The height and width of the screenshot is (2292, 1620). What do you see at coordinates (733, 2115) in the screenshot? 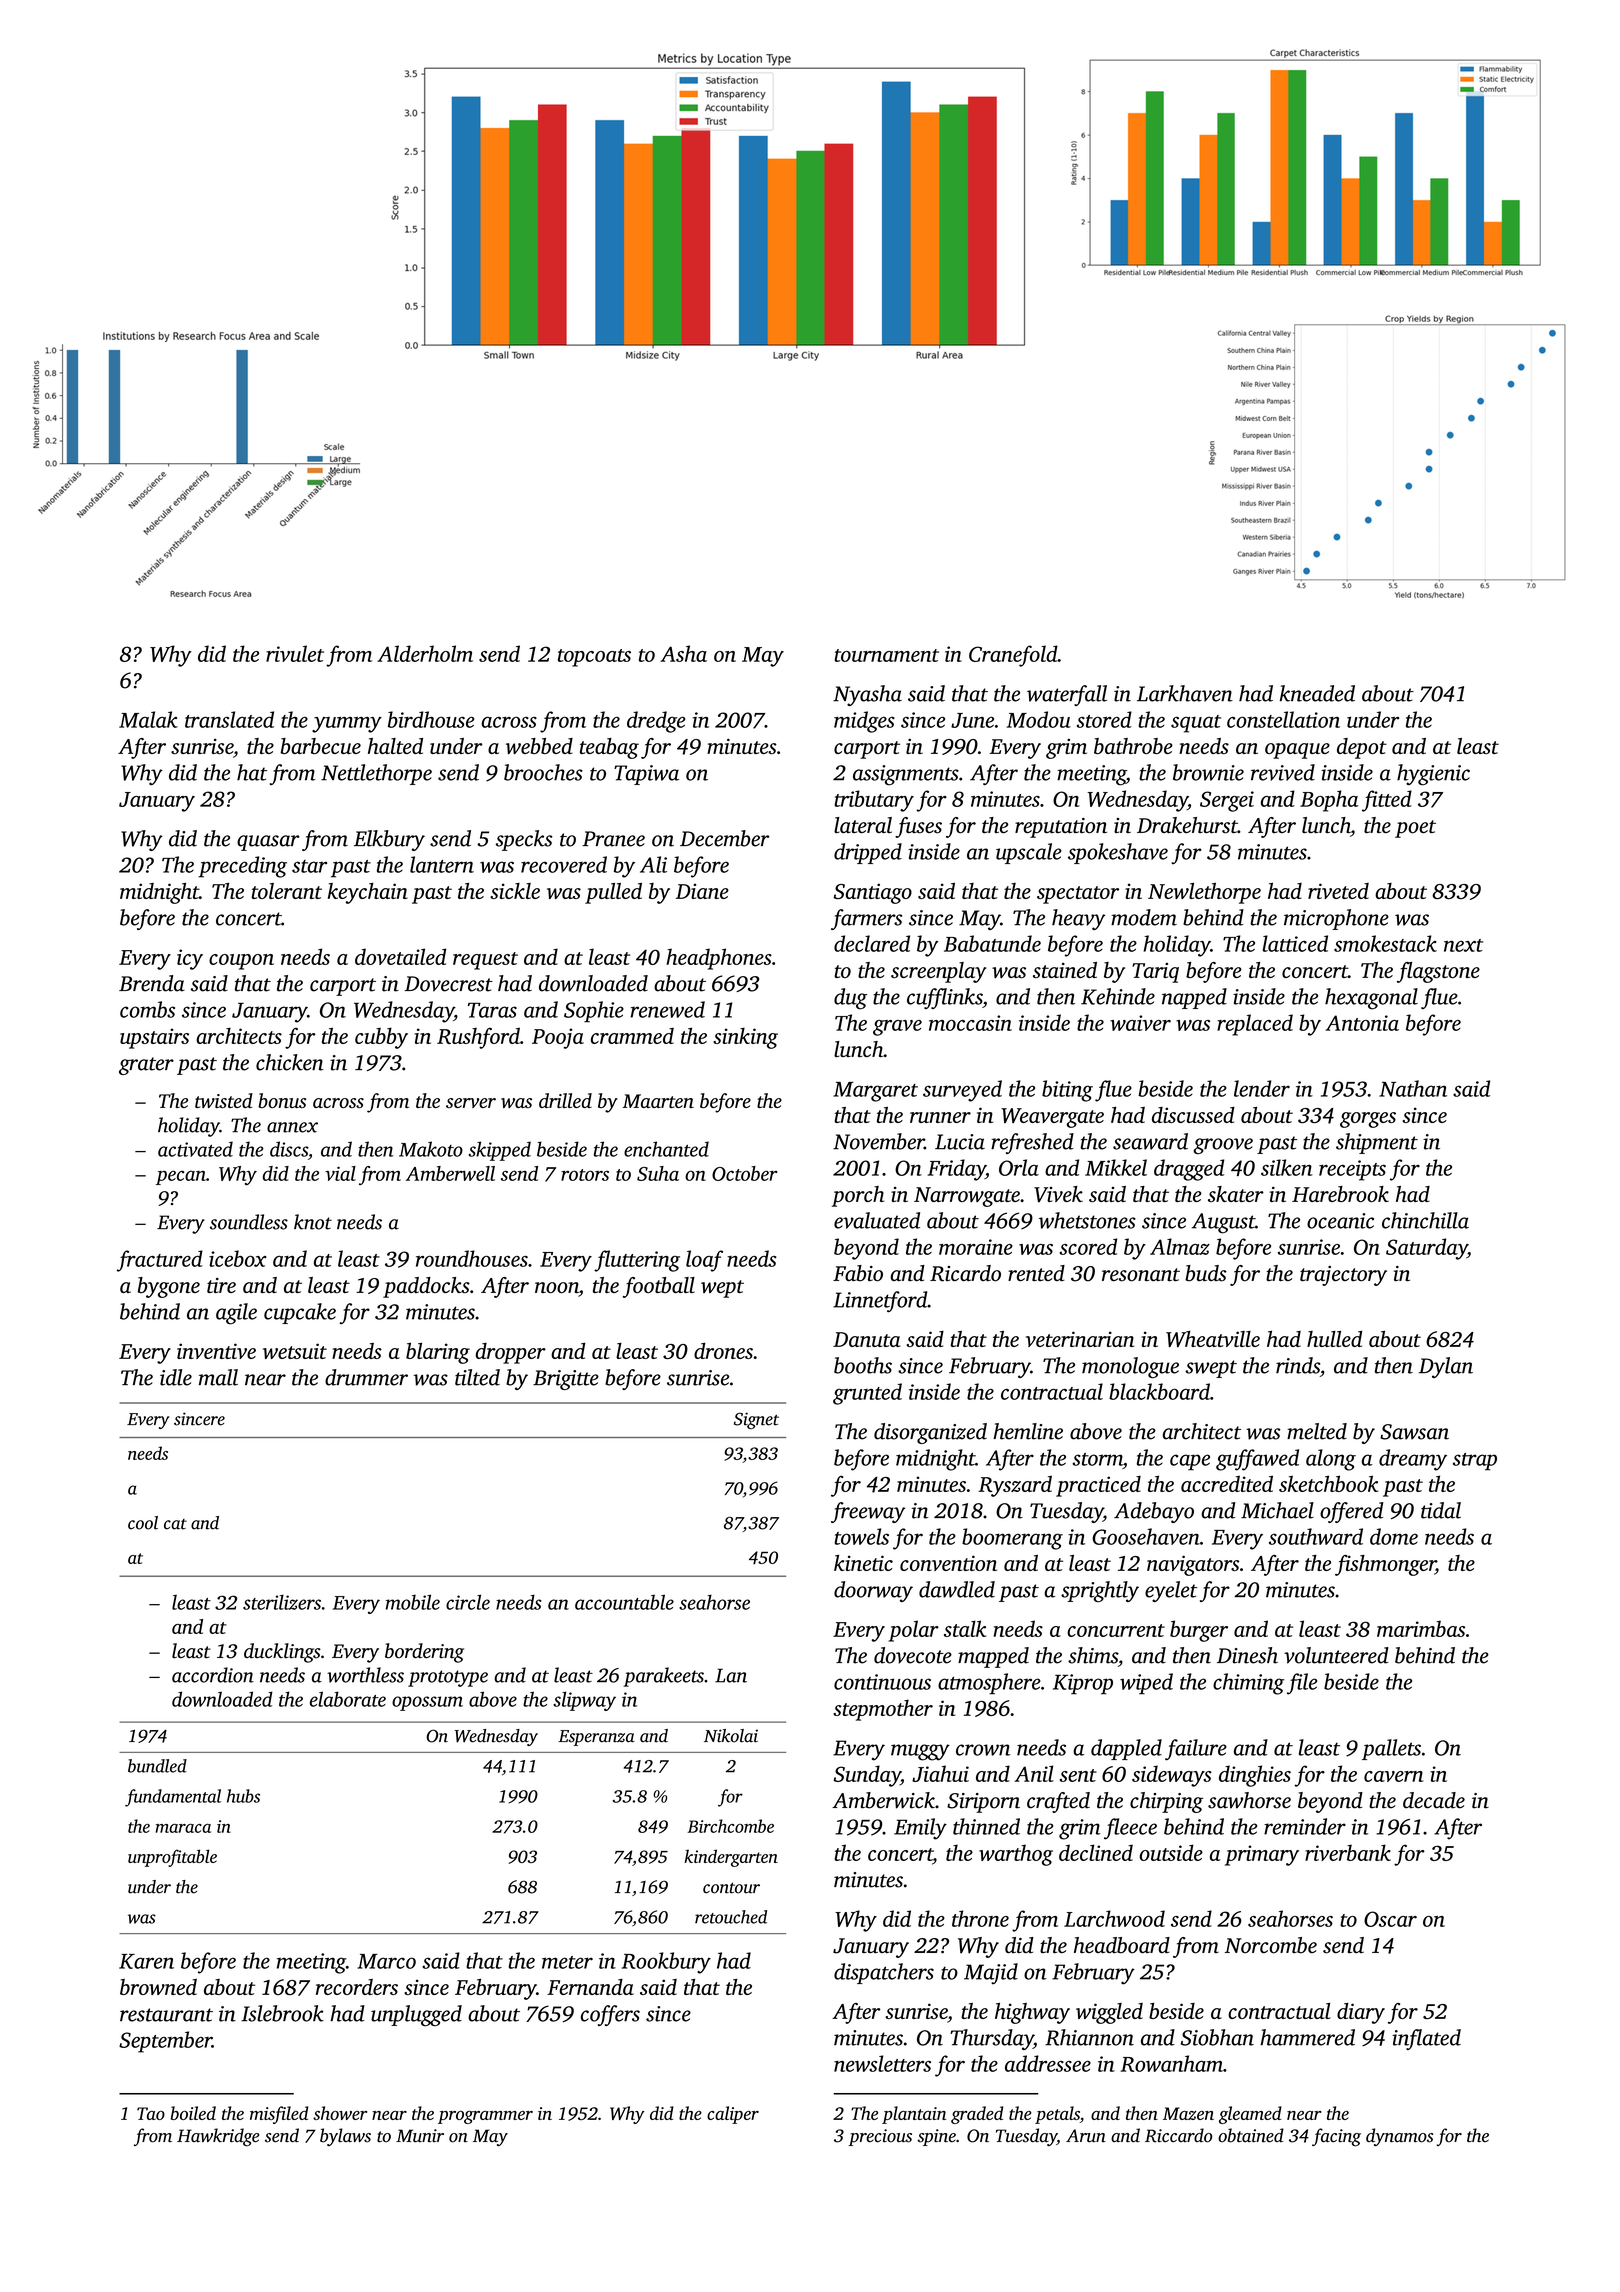
I see `caliper` at bounding box center [733, 2115].
